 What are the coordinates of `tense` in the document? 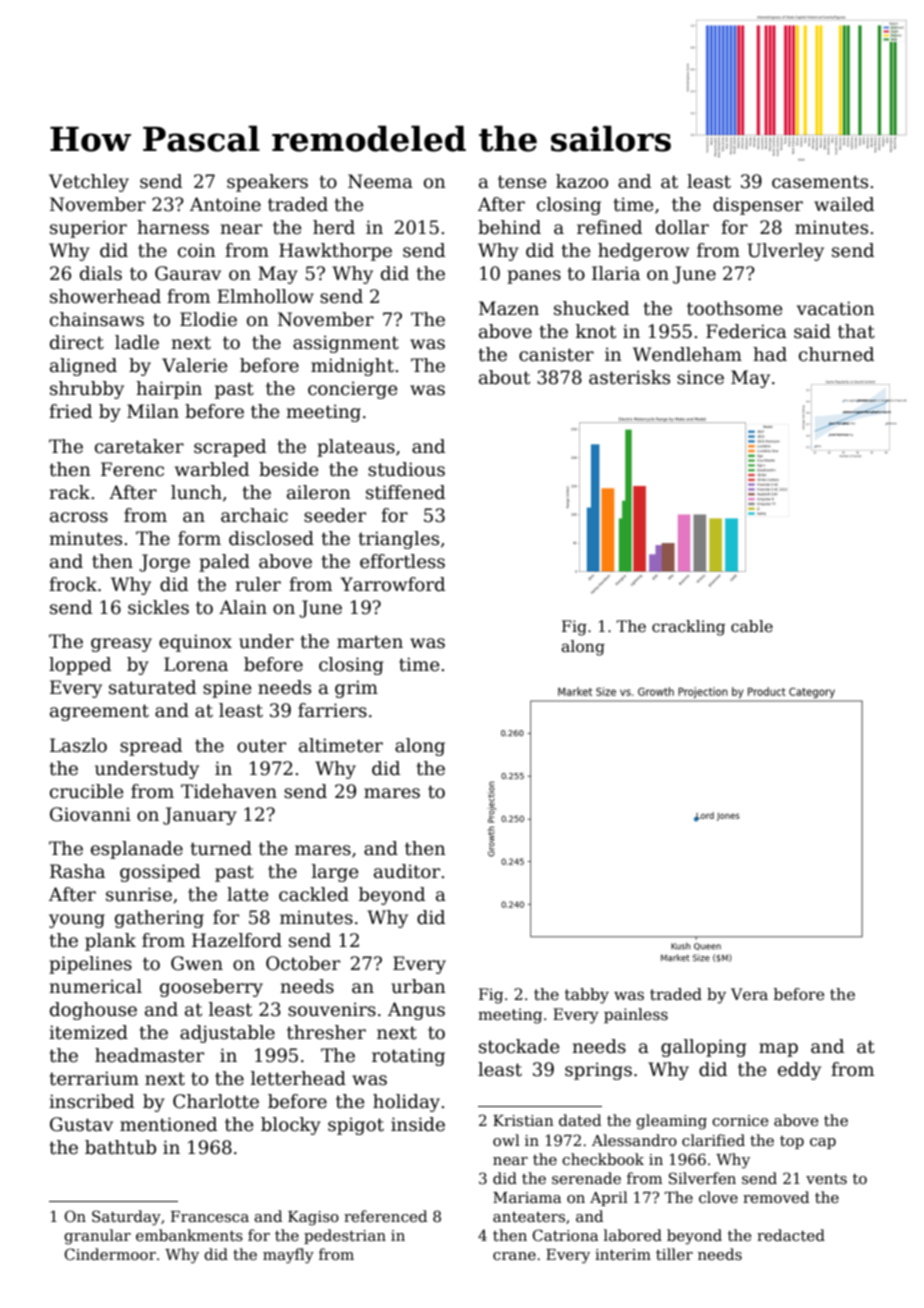 It's located at (522, 182).
